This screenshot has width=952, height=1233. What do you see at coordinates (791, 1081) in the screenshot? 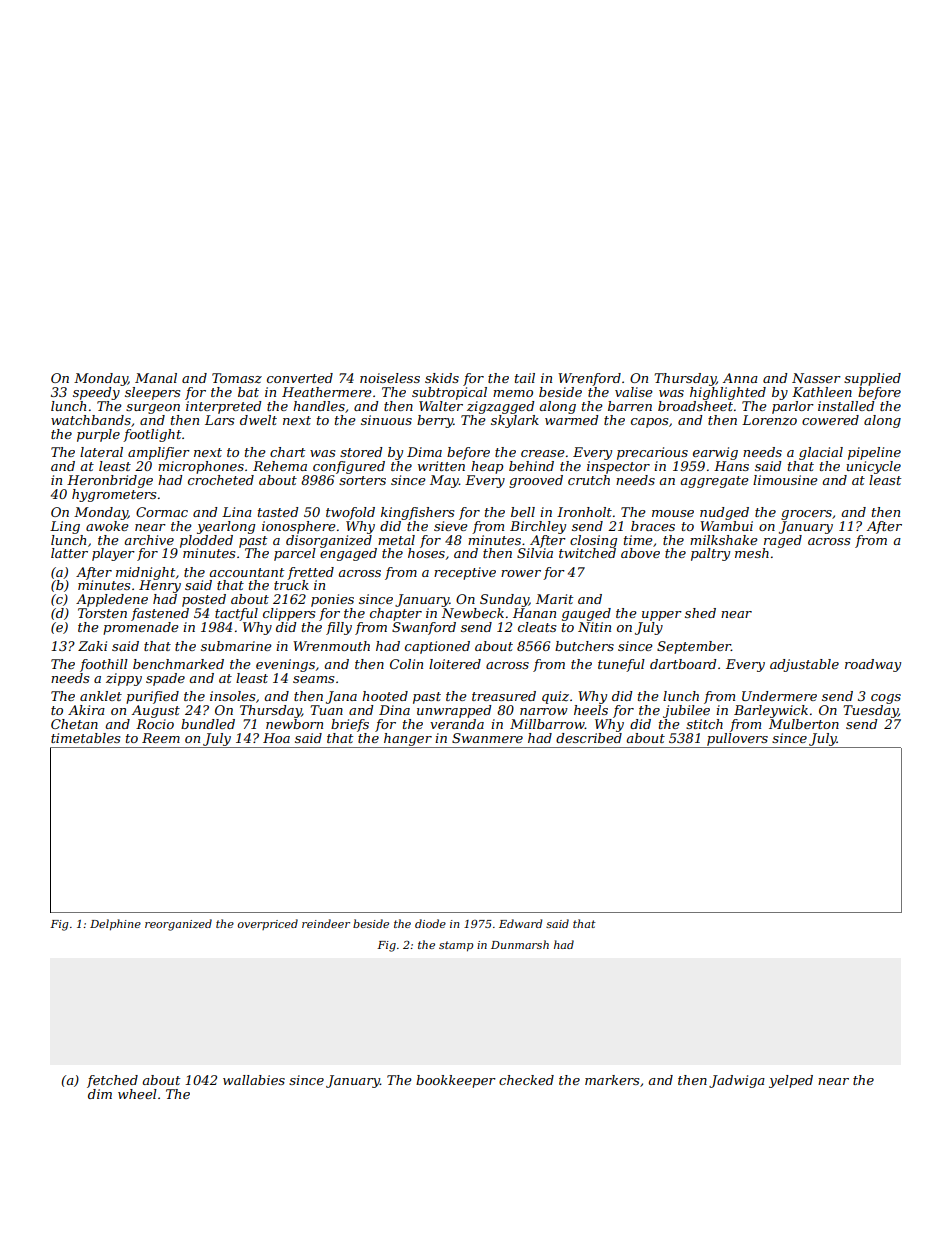
I see `yelped` at bounding box center [791, 1081].
